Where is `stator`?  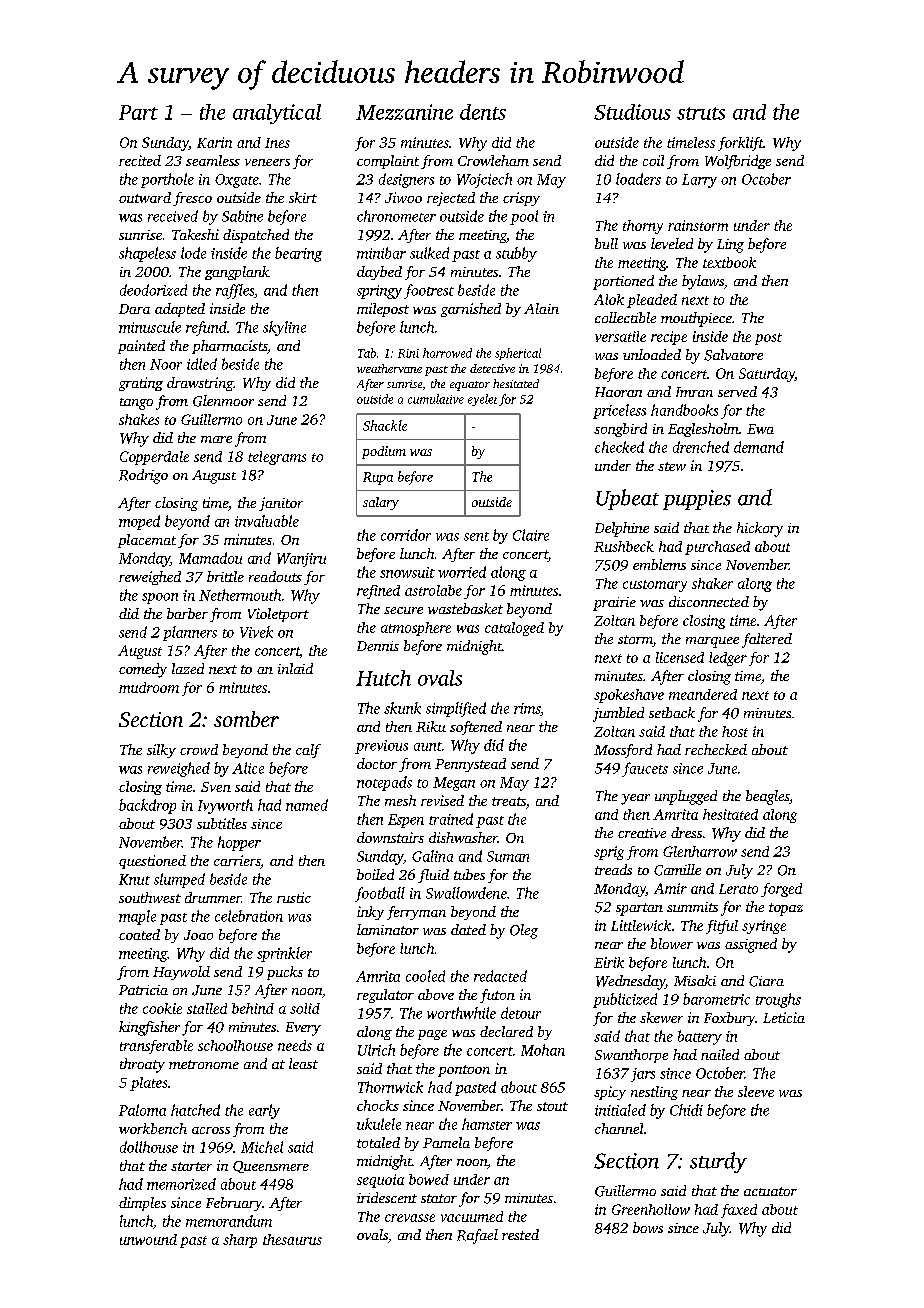 stator is located at coordinates (439, 1198).
